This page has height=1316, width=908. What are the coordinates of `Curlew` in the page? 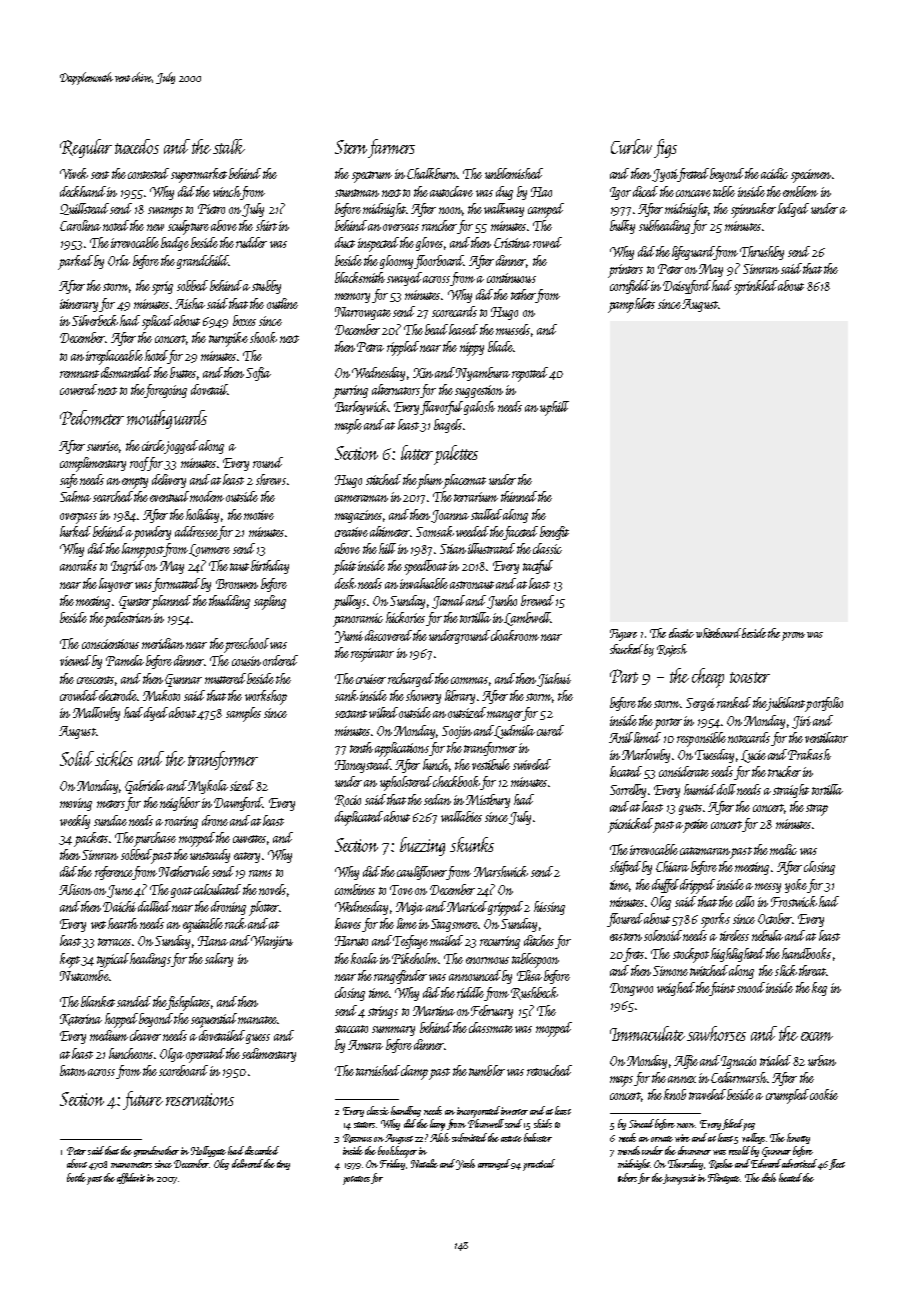 It's located at (631, 146).
